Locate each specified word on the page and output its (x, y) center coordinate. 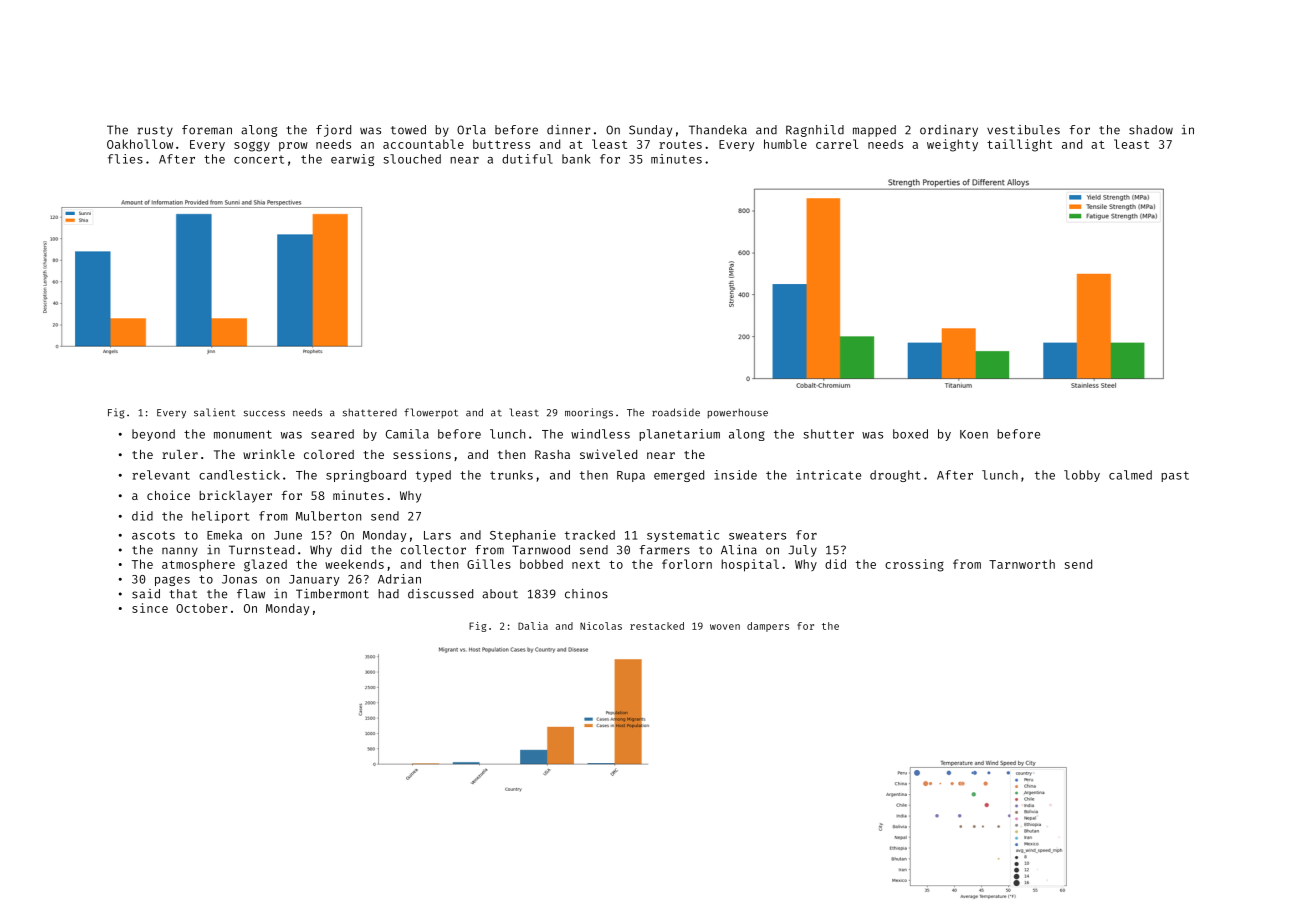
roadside (676, 412)
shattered (370, 412)
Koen (974, 434)
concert (259, 159)
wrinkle (269, 454)
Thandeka (718, 130)
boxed (910, 434)
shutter (828, 434)
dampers (768, 627)
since (150, 608)
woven (725, 627)
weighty (952, 145)
